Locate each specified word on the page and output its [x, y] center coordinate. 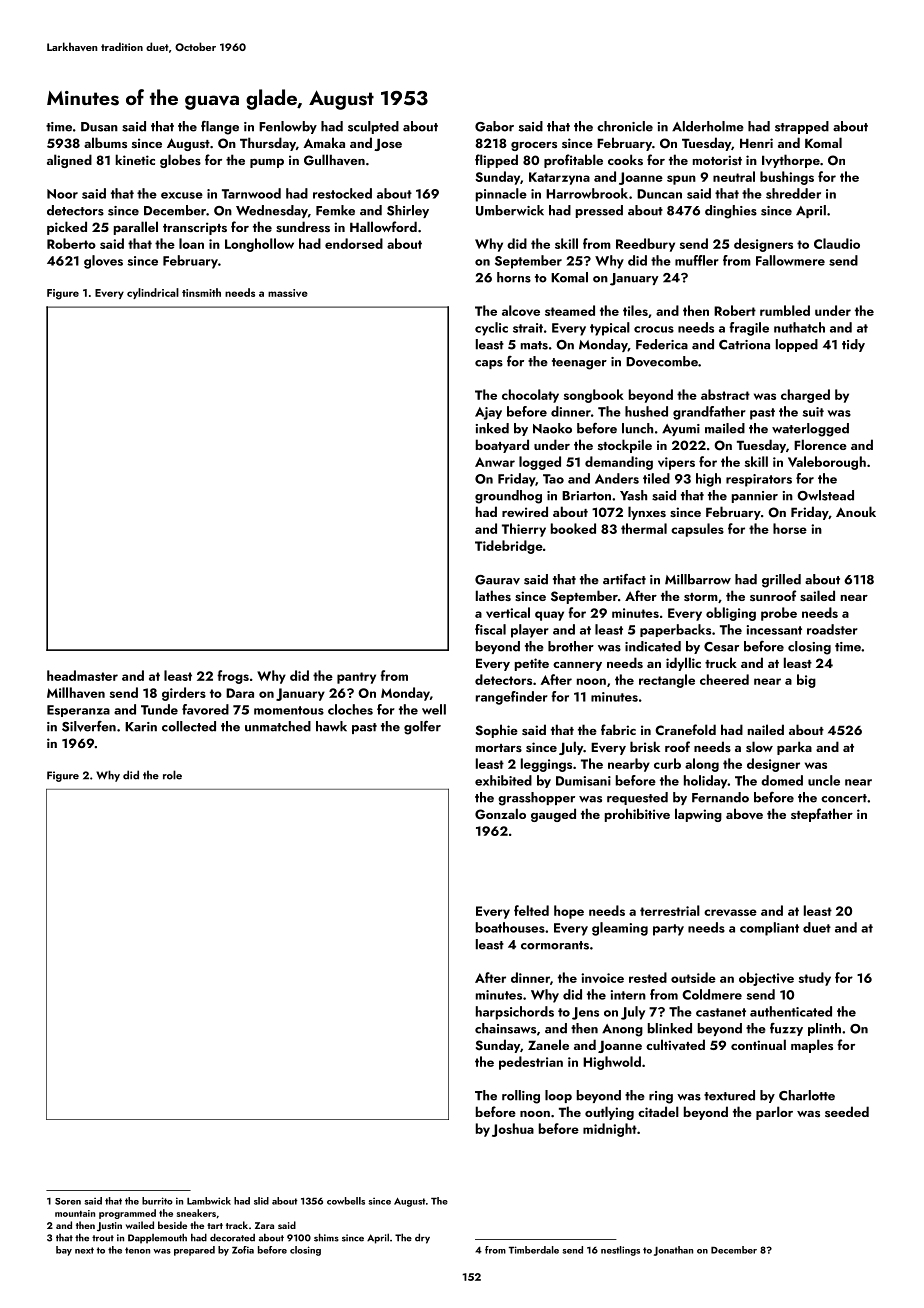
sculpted [373, 127]
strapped [802, 127]
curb [667, 763]
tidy [853, 345]
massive [288, 293]
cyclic [491, 329]
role [172, 775]
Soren [68, 1201]
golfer [422, 728]
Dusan [99, 127]
